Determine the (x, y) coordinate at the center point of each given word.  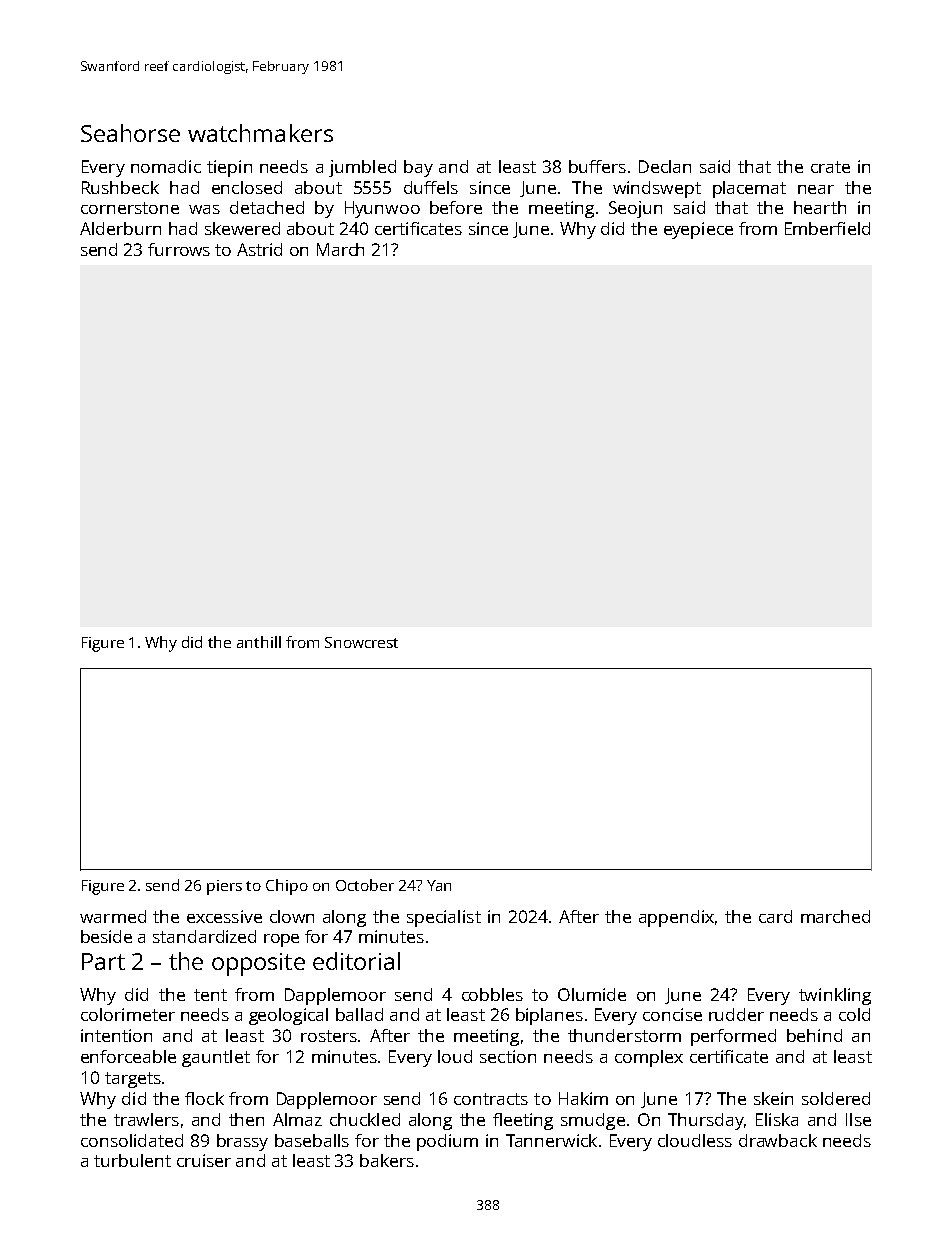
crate (830, 167)
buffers (597, 166)
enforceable (128, 1056)
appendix (676, 918)
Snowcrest (361, 642)
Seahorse (130, 133)
